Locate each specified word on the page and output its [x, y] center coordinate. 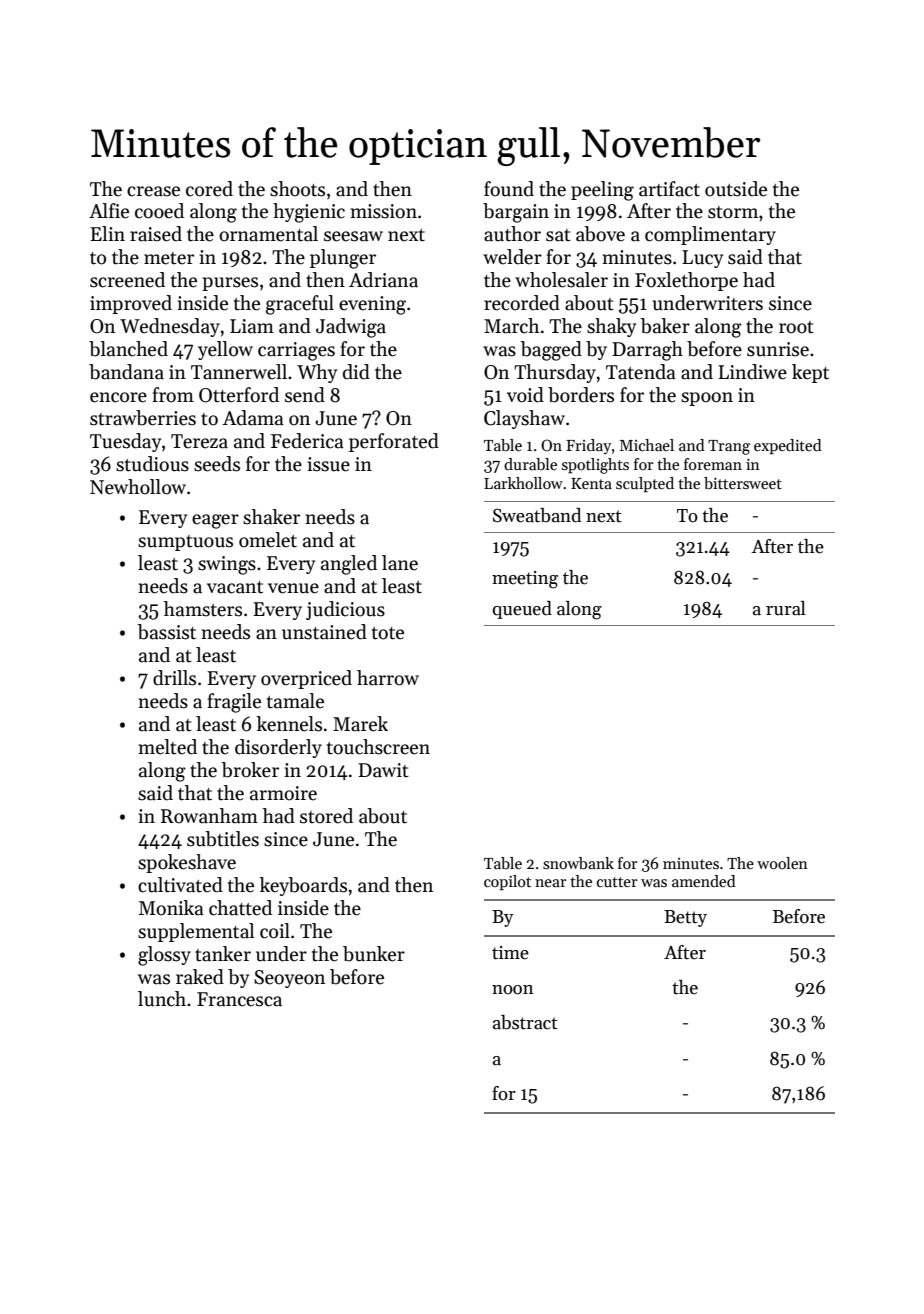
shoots [297, 189]
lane [400, 563]
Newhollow [138, 487]
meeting [525, 580]
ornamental [268, 234]
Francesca [239, 999]
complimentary [710, 235]
